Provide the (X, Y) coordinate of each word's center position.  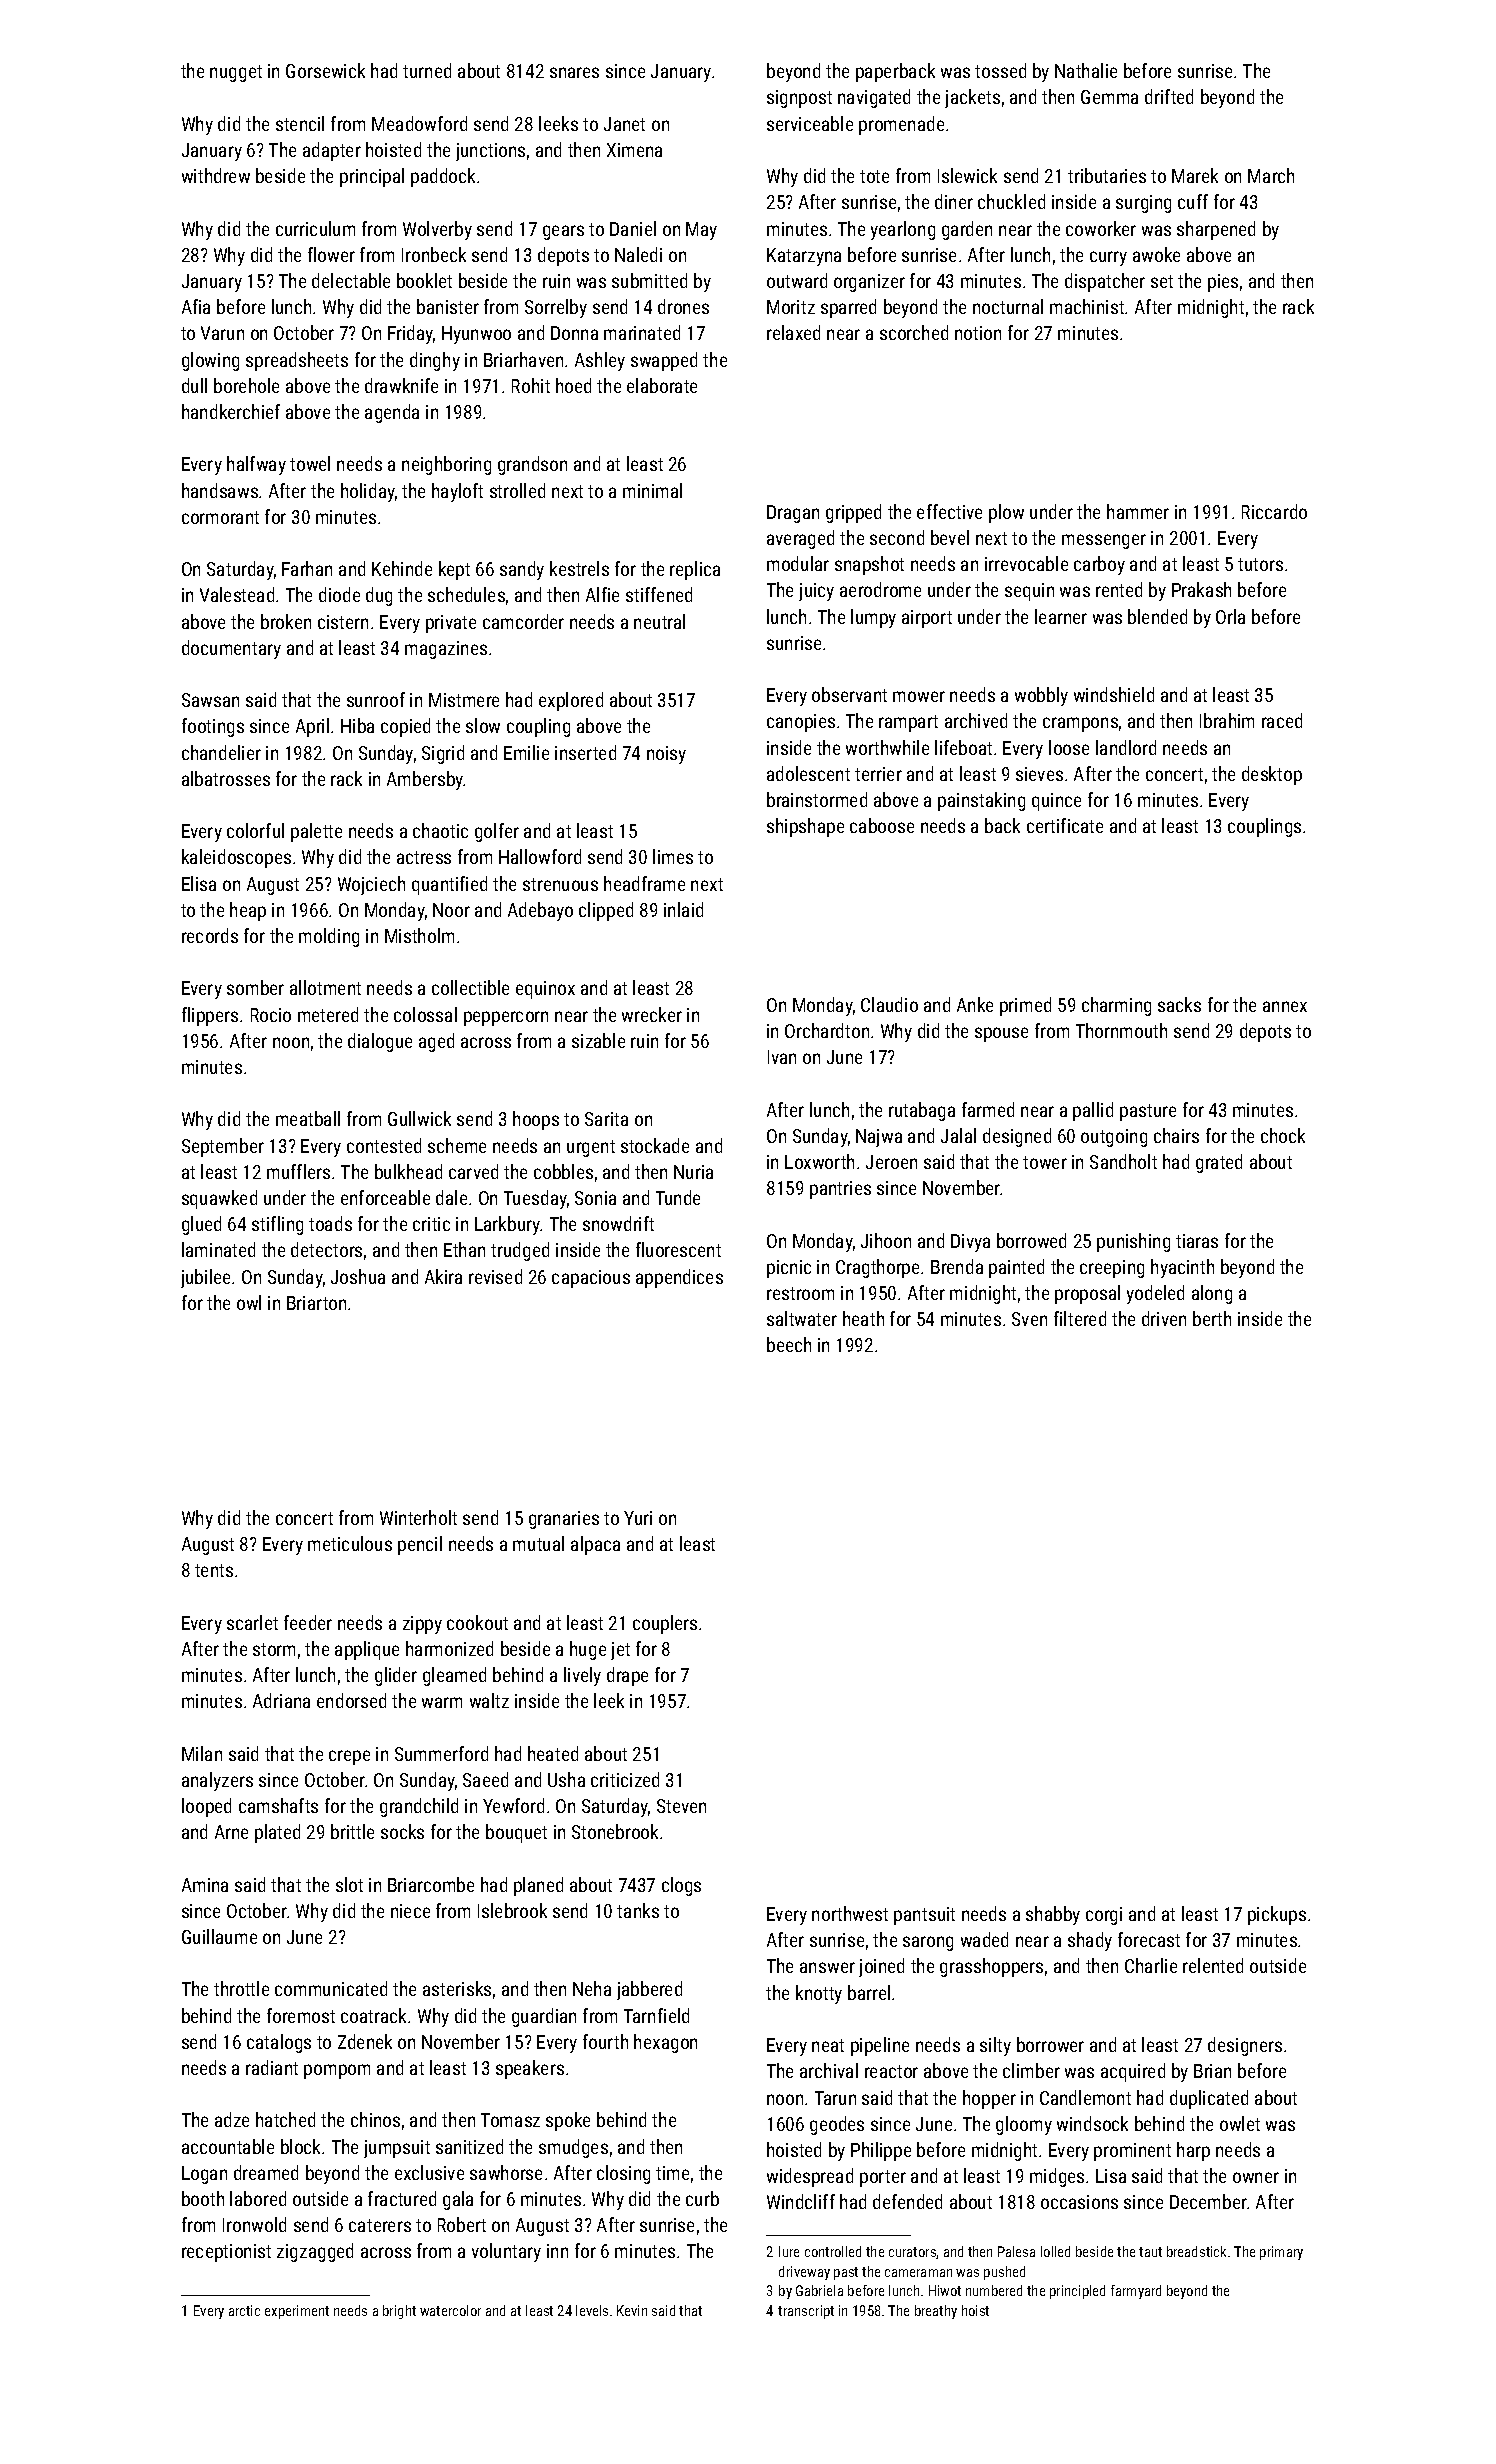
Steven (681, 1806)
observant (849, 694)
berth (1212, 1318)
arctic (244, 2310)
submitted (649, 280)
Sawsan (210, 700)
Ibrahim (1227, 720)
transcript (806, 2312)
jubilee (205, 1278)
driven (1164, 1318)
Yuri (638, 1518)
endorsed (351, 1700)
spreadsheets (297, 361)
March (1271, 175)
